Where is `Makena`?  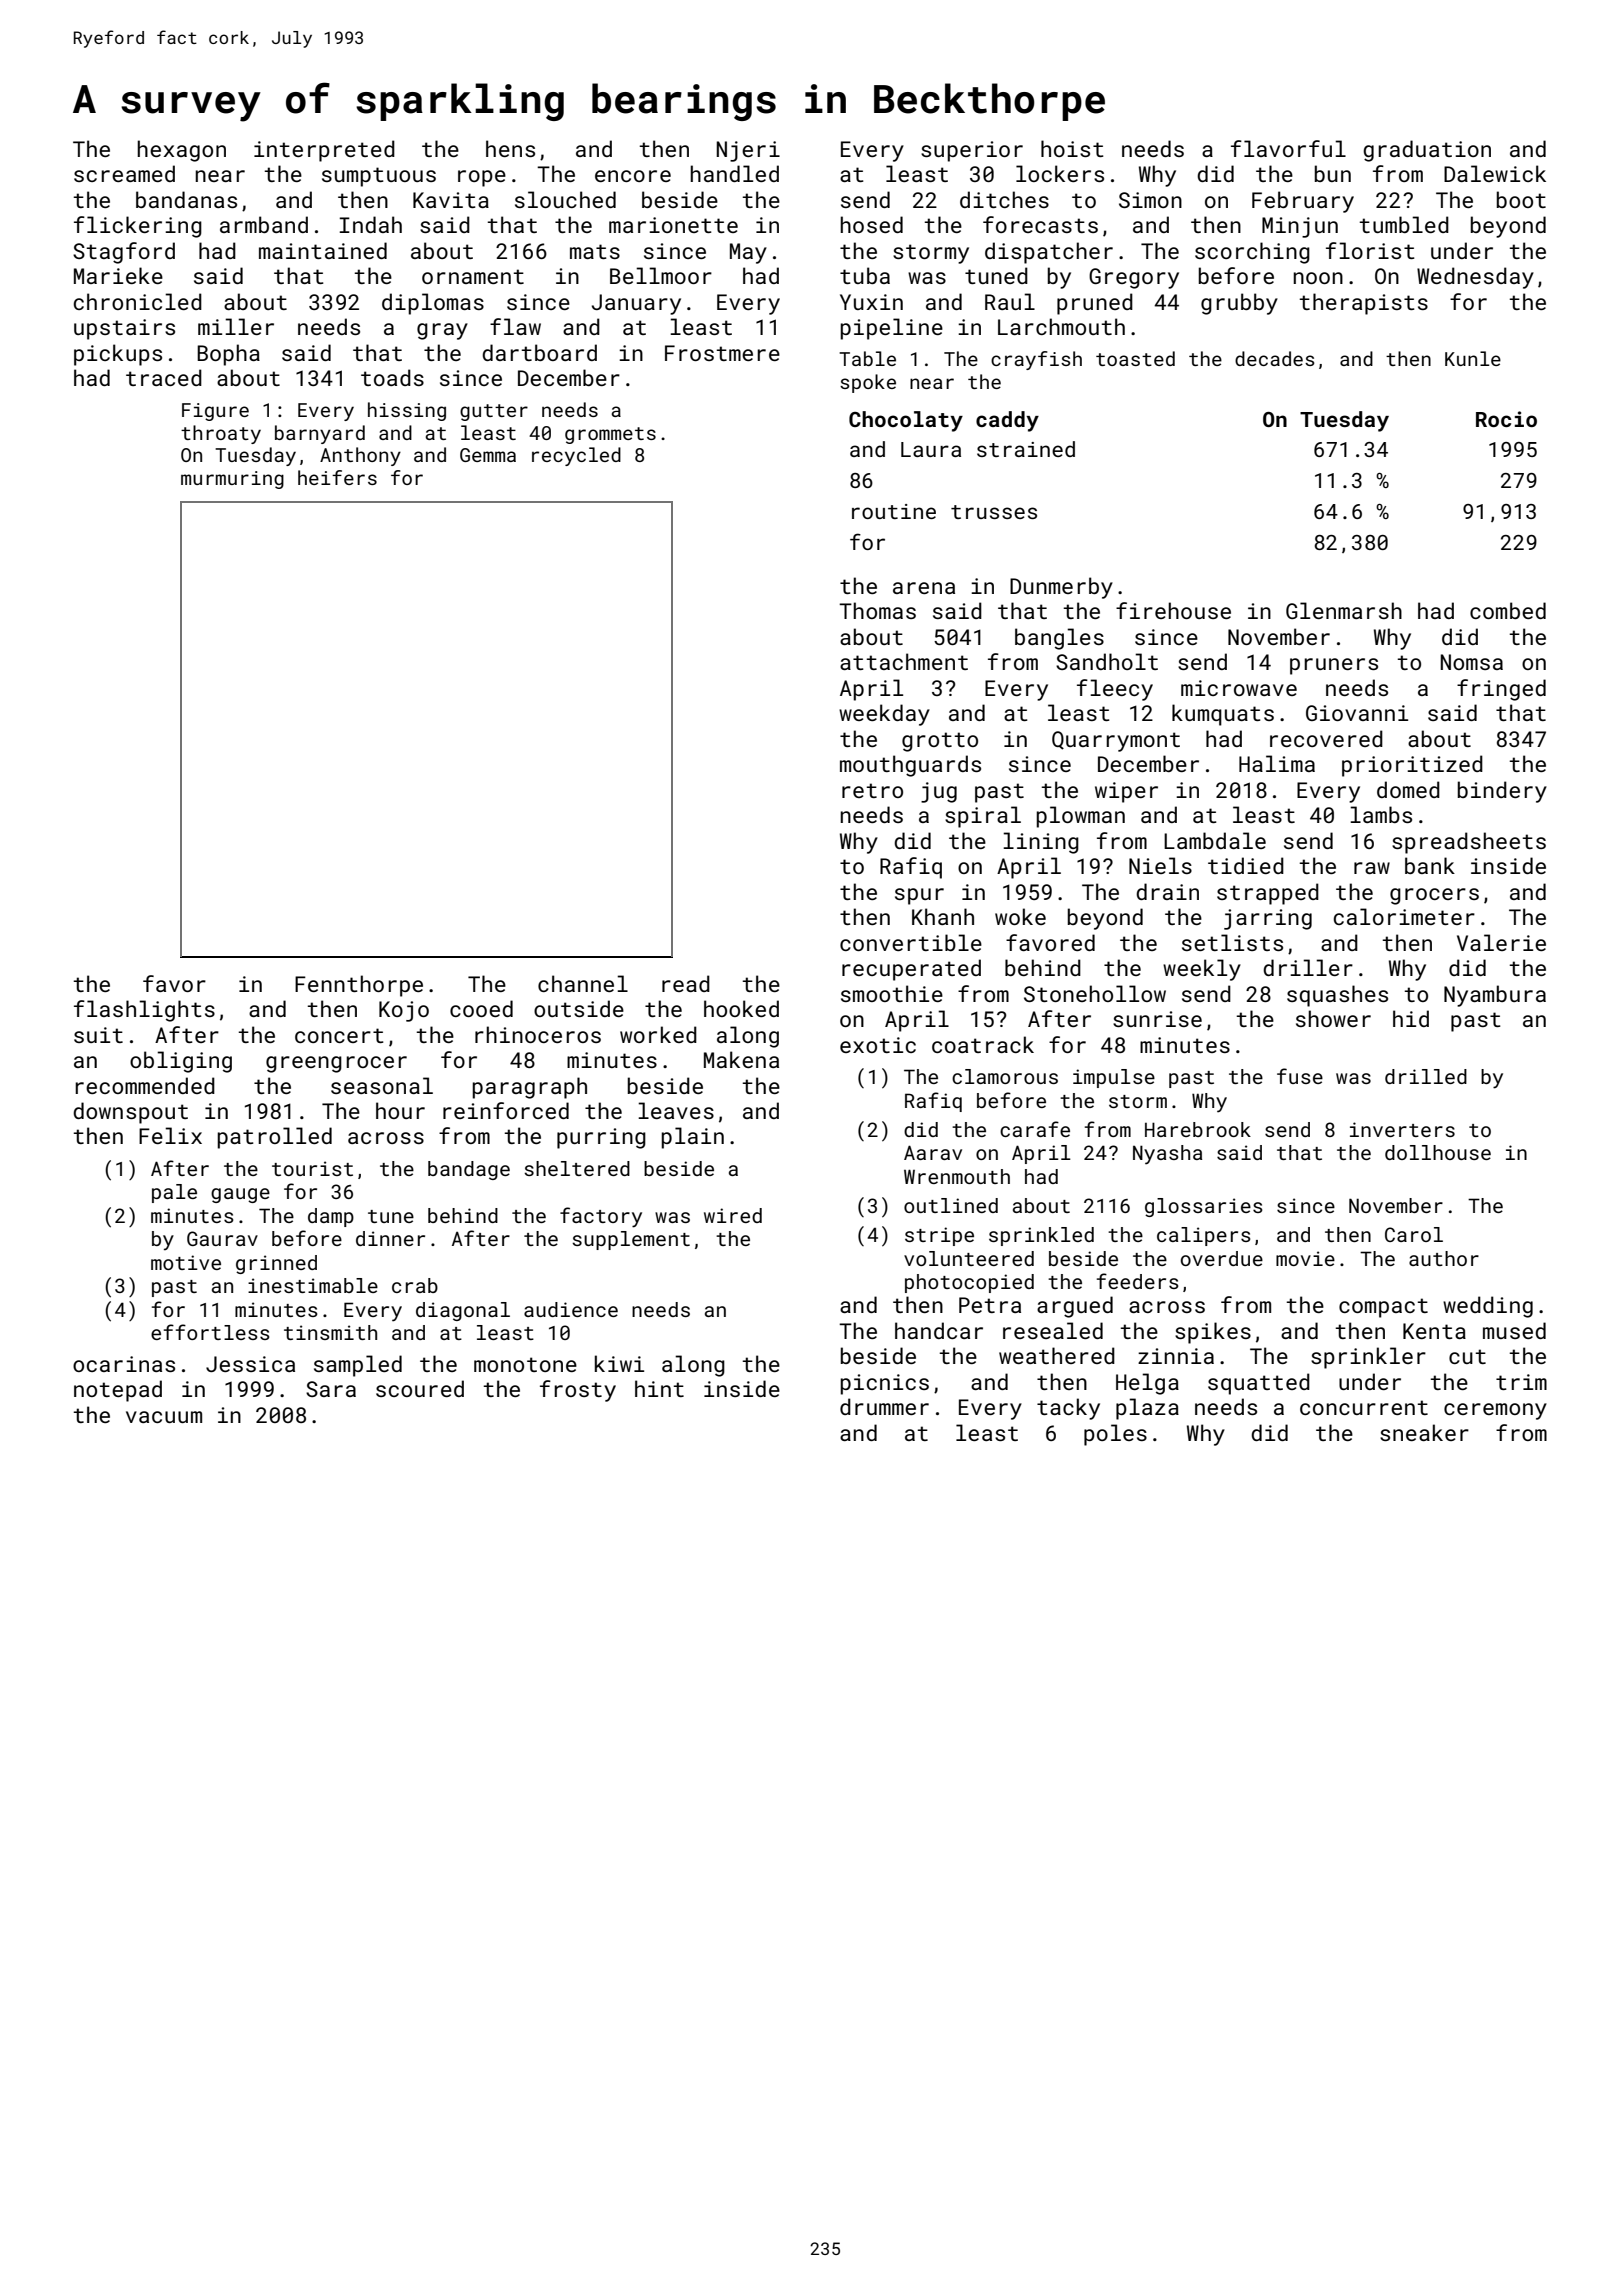
Makena is located at coordinates (741, 1059).
